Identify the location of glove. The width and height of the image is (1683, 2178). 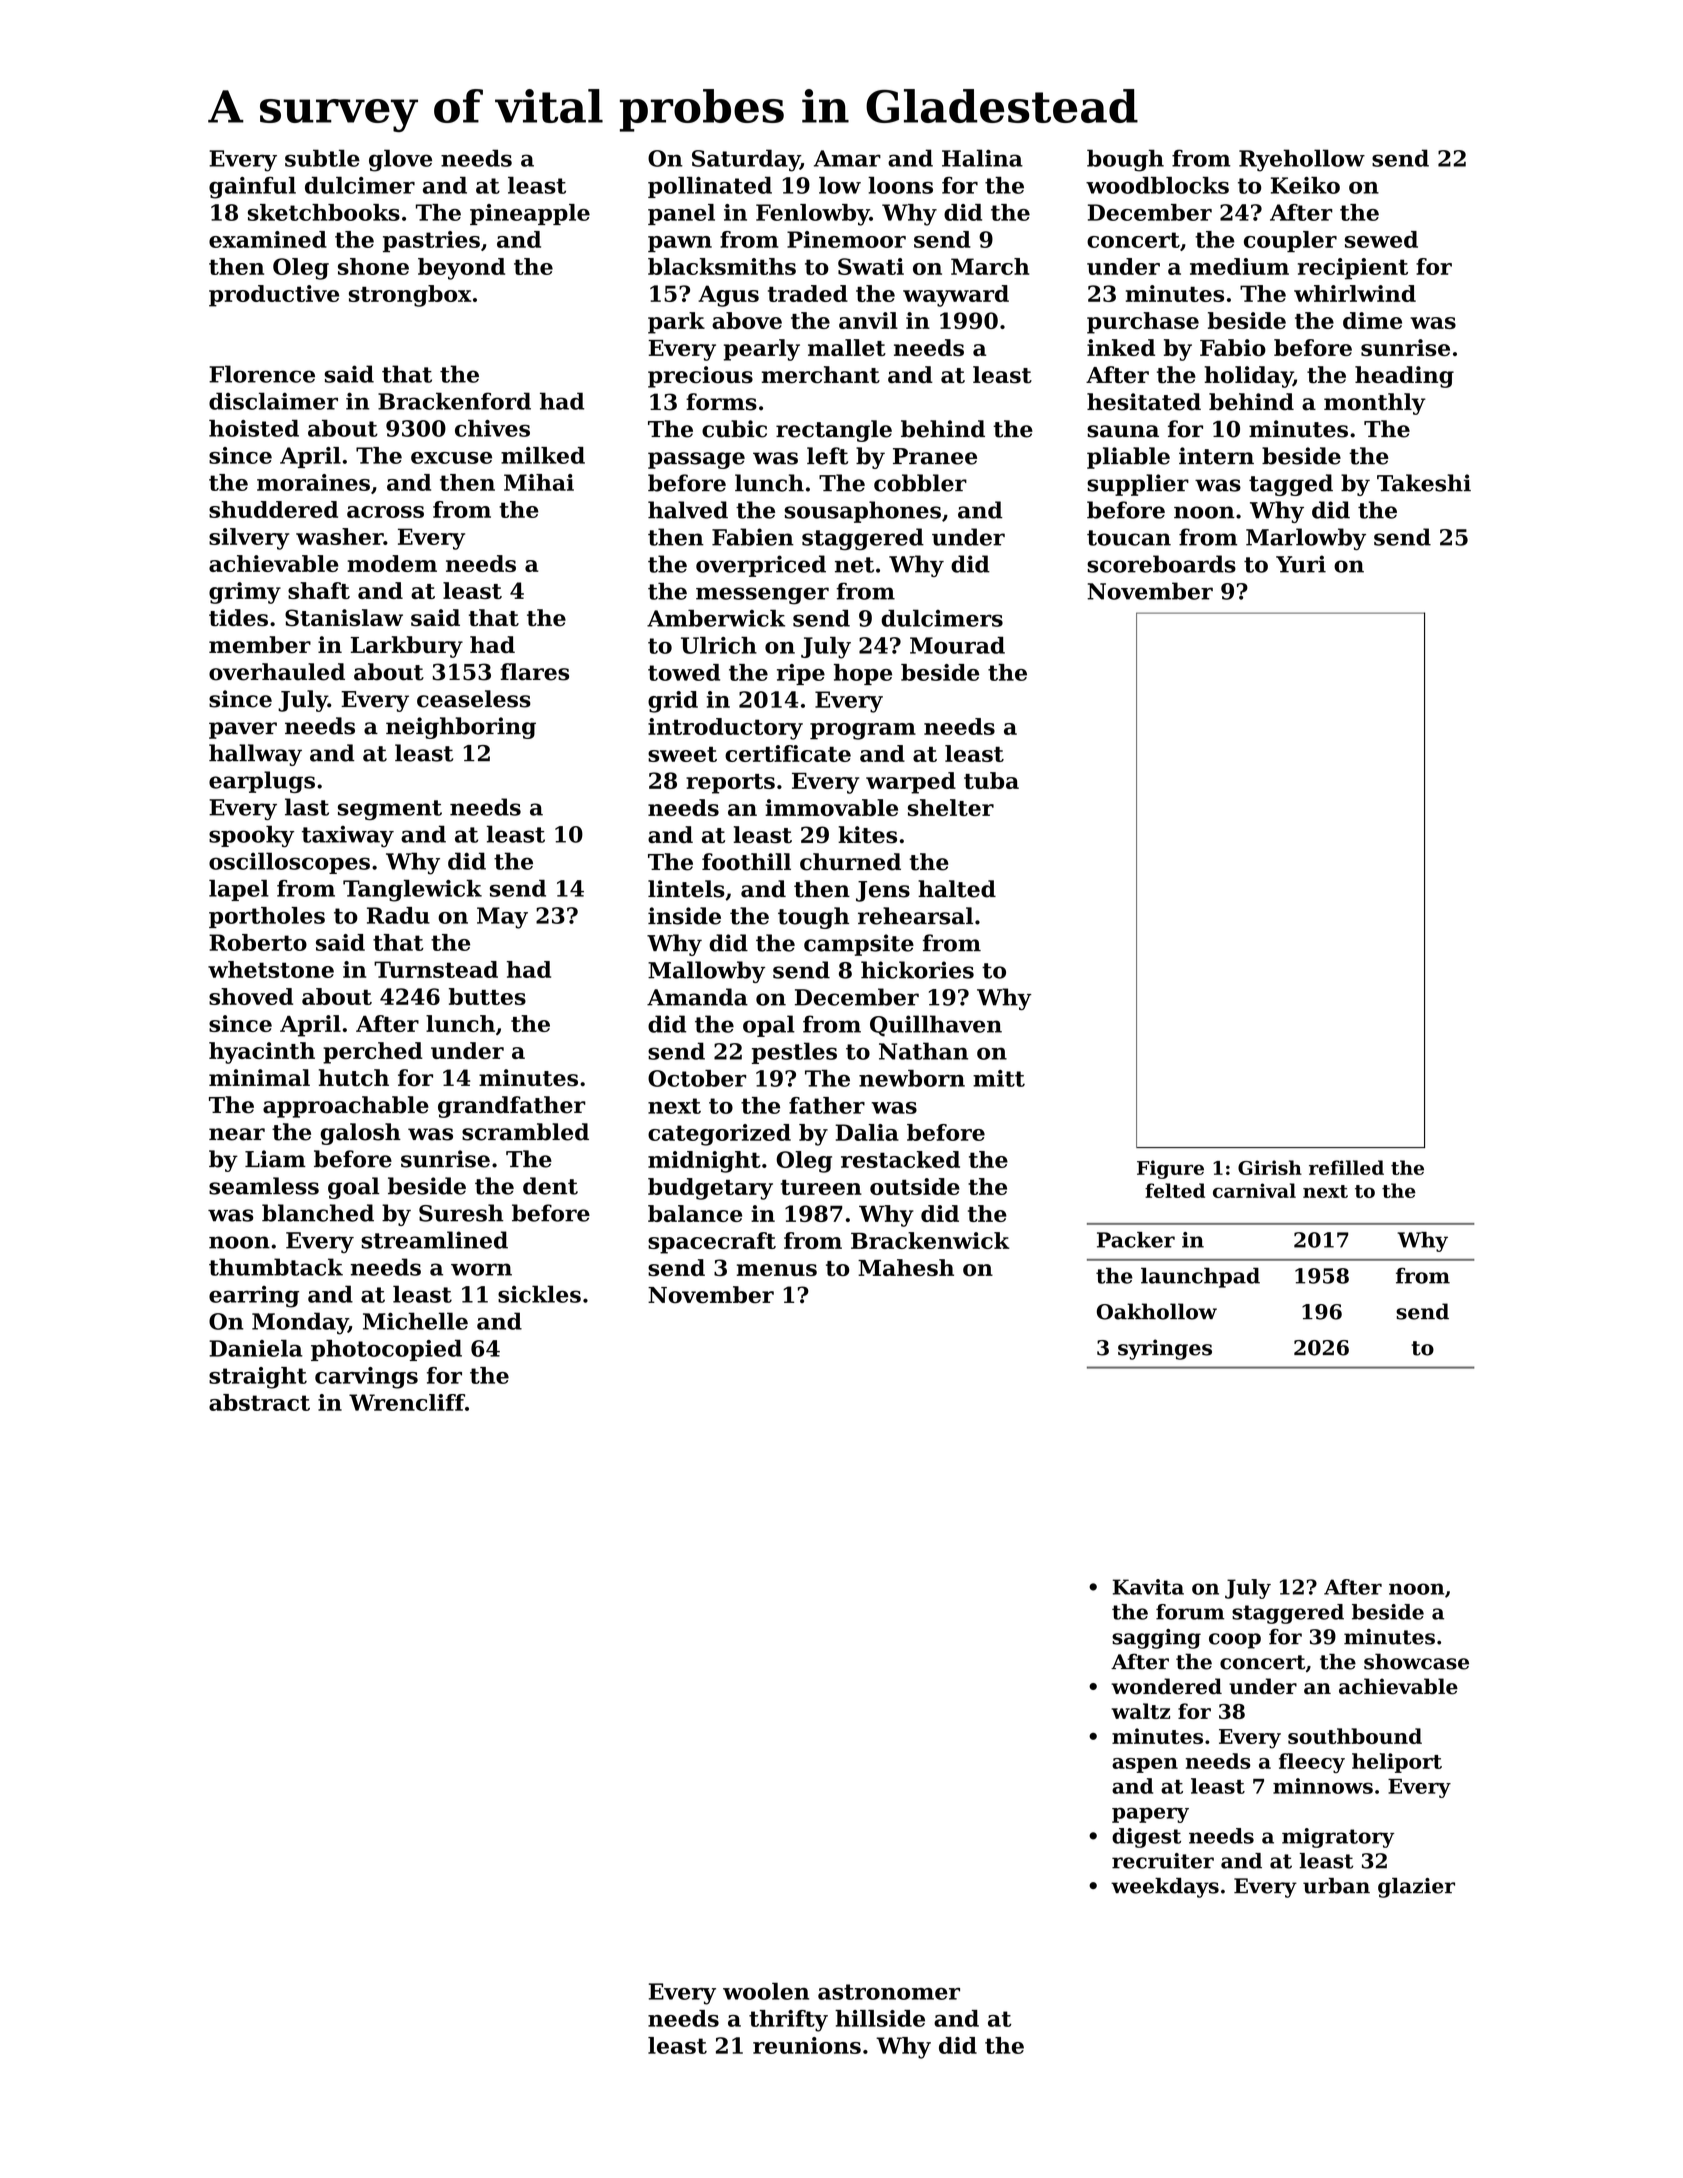
(400, 160).
